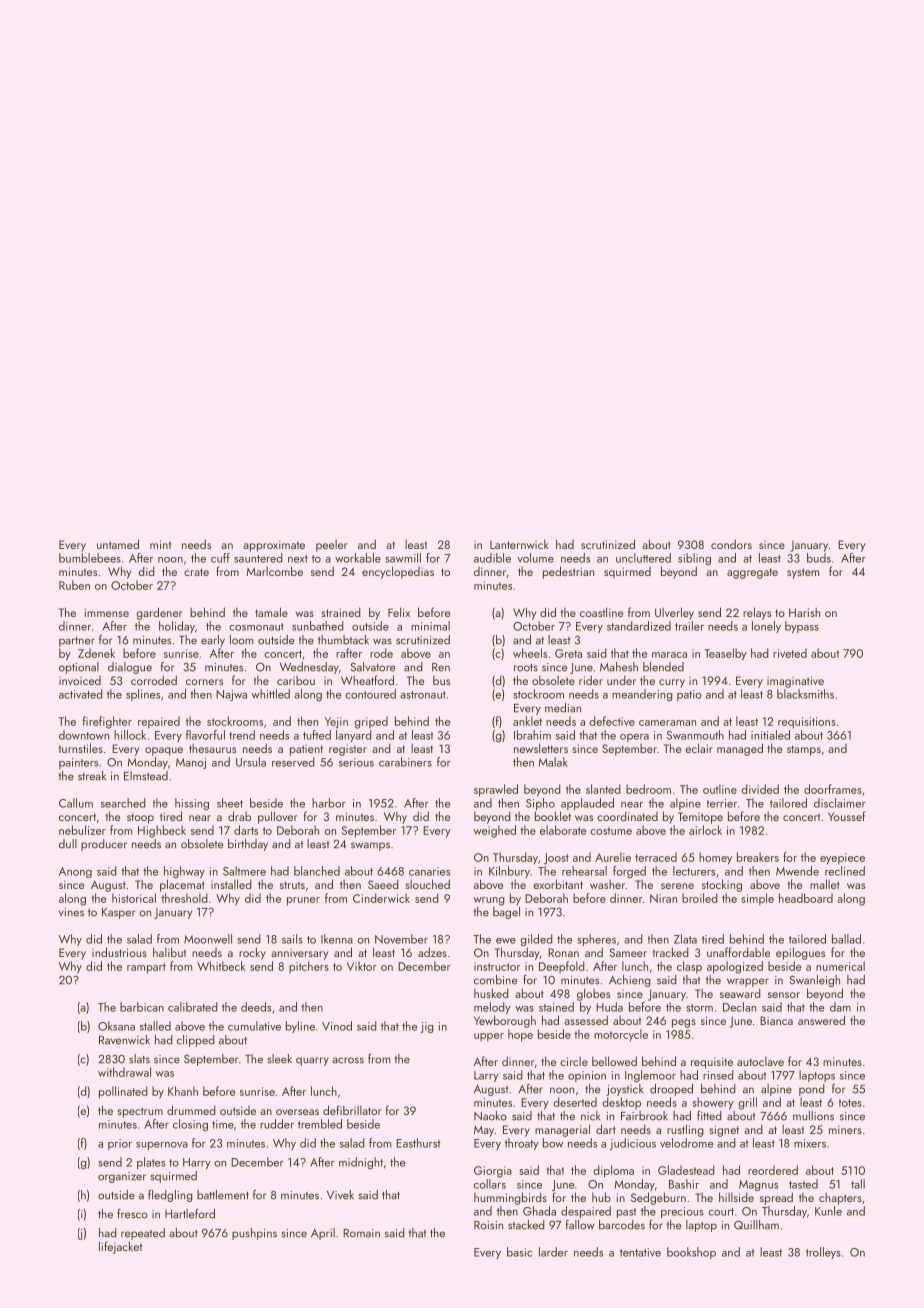  I want to click on bumblebees, so click(90, 558).
